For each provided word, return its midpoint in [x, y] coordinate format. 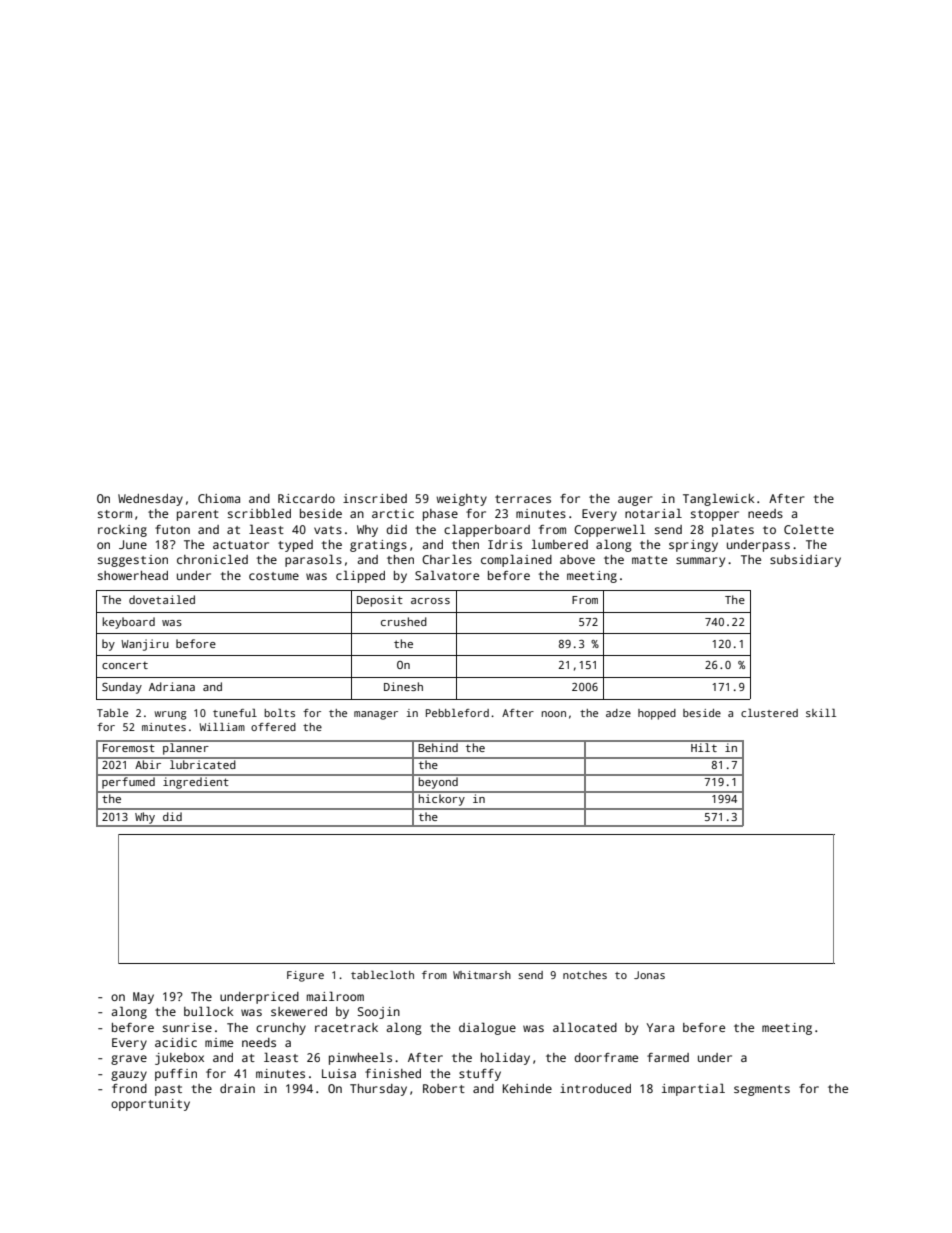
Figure [305, 976]
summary [700, 562]
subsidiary [805, 561]
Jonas [649, 975]
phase [440, 515]
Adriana [172, 686]
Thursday [378, 1090]
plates [733, 530]
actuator [241, 545]
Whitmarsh [482, 975]
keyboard [128, 623]
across [430, 601]
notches [585, 975]
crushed [404, 621]
